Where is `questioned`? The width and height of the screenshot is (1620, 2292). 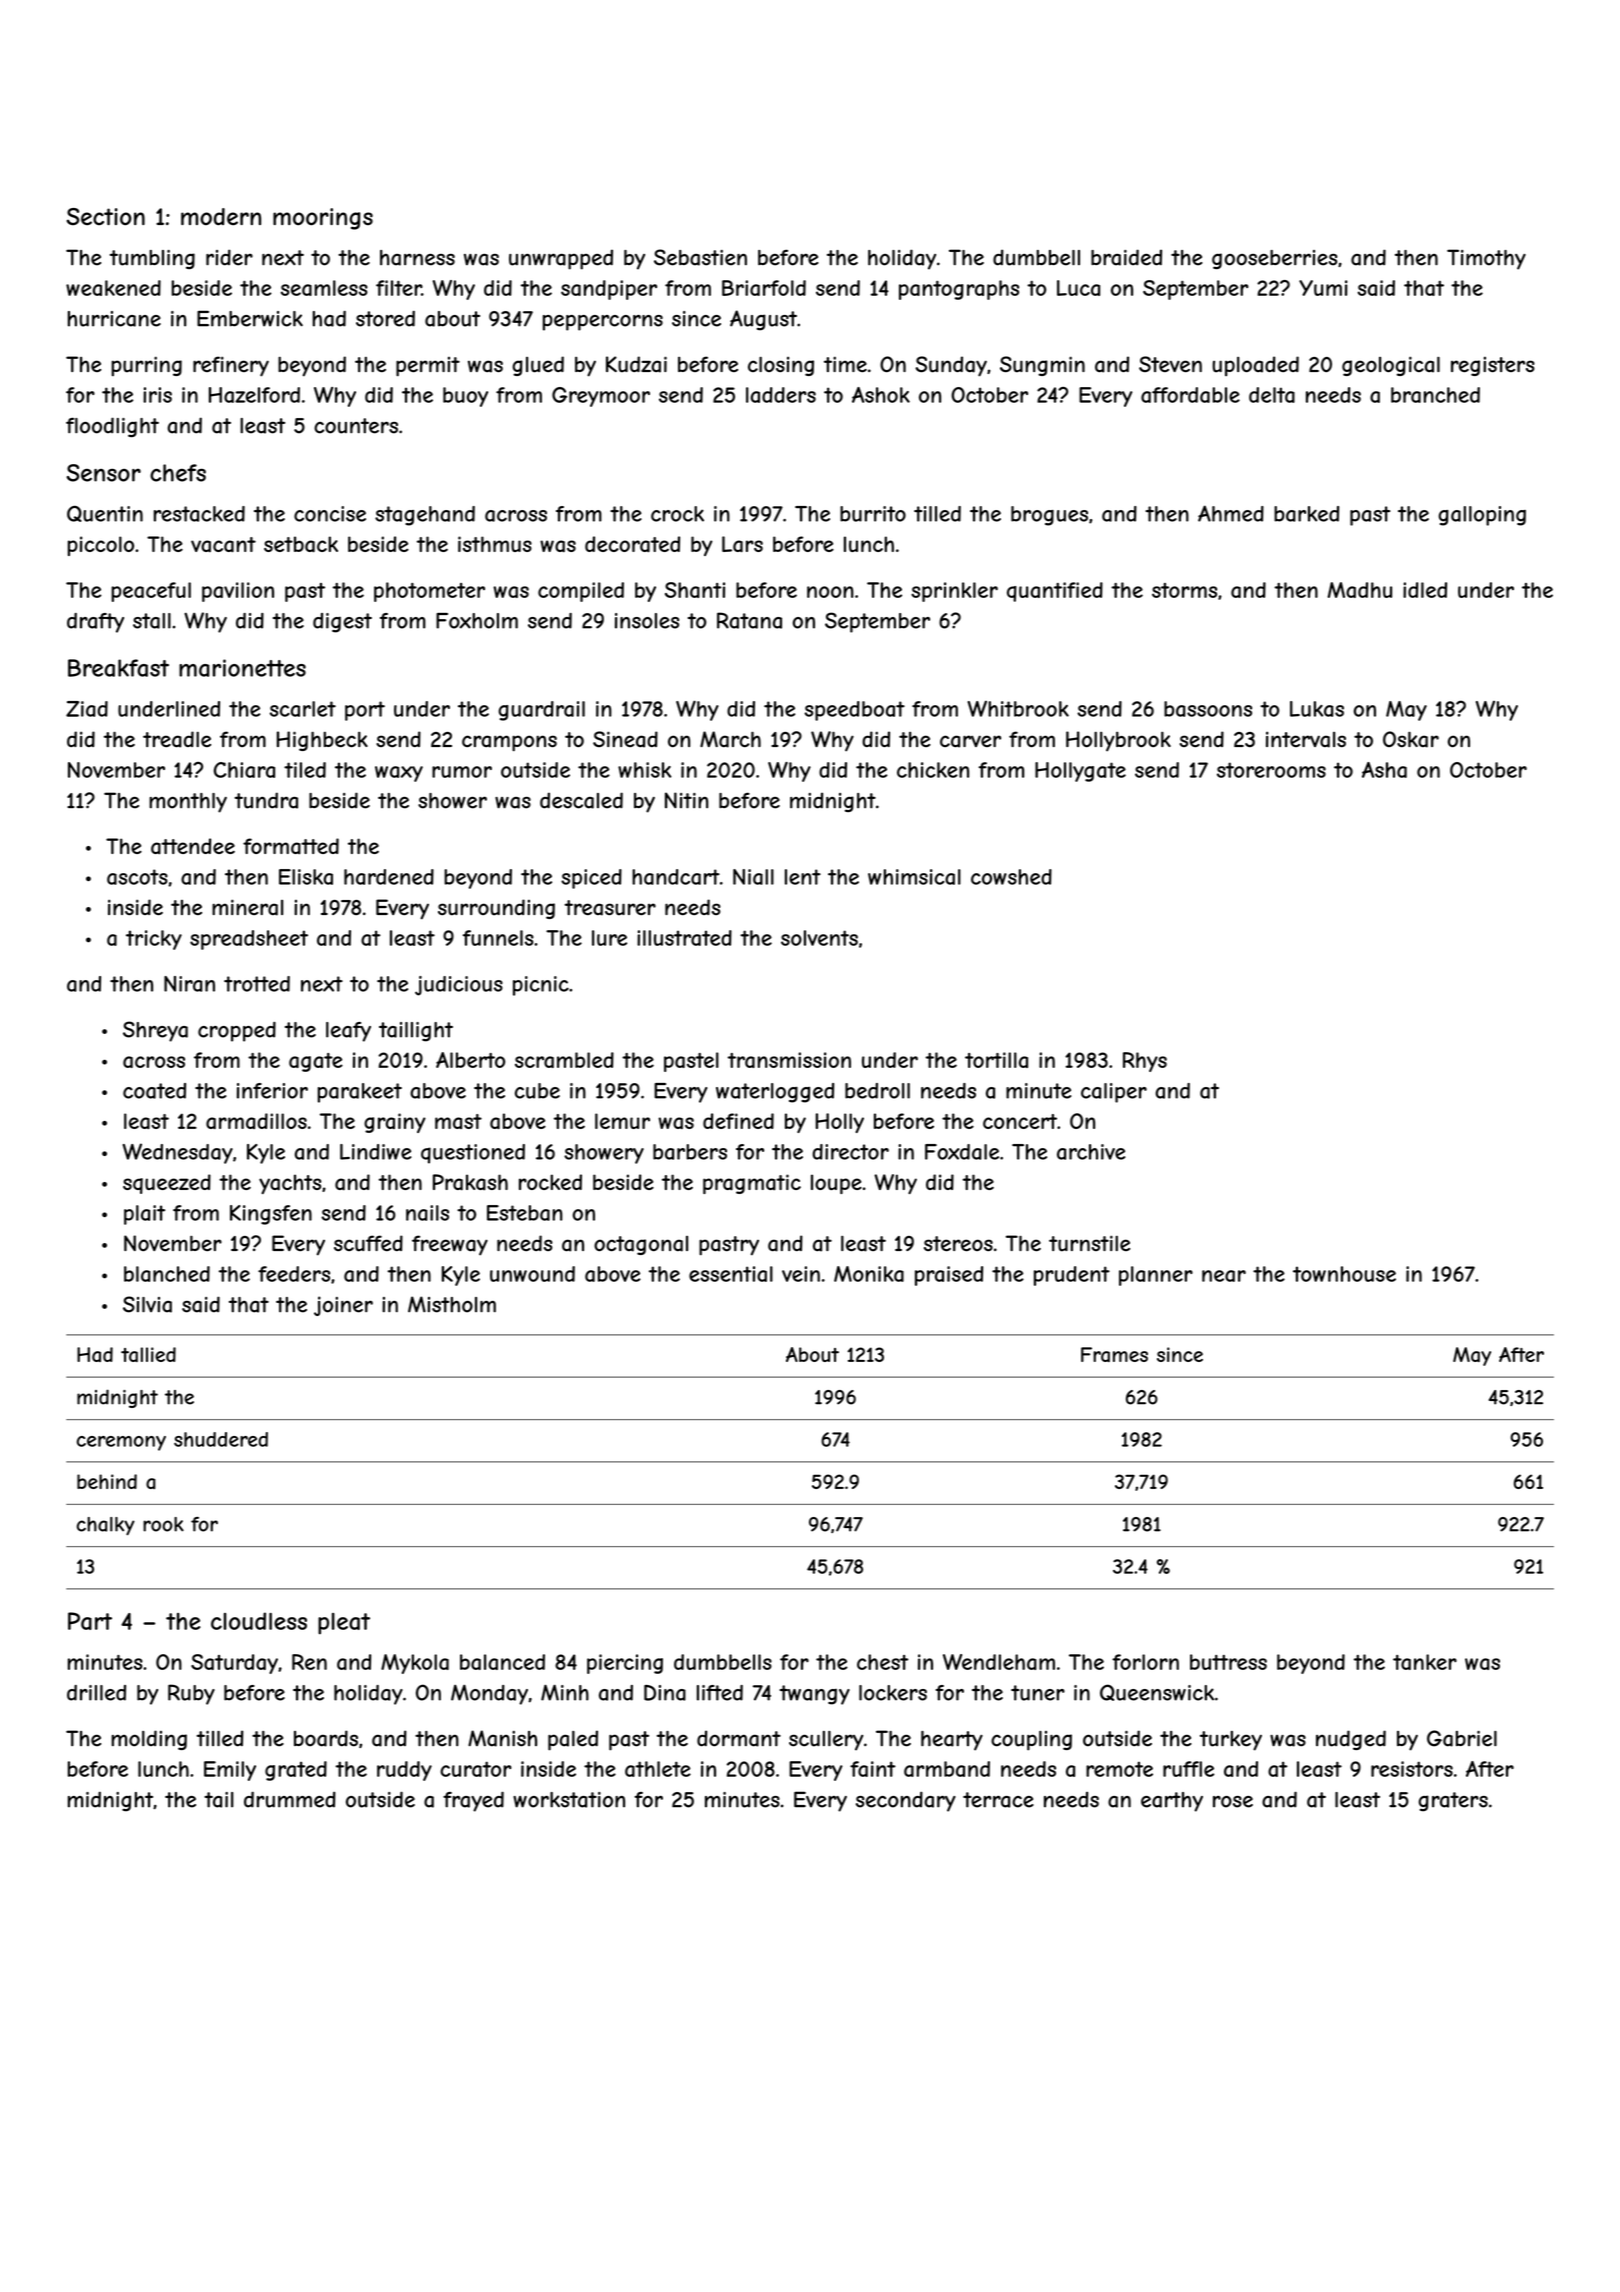 questioned is located at coordinates (473, 1154).
